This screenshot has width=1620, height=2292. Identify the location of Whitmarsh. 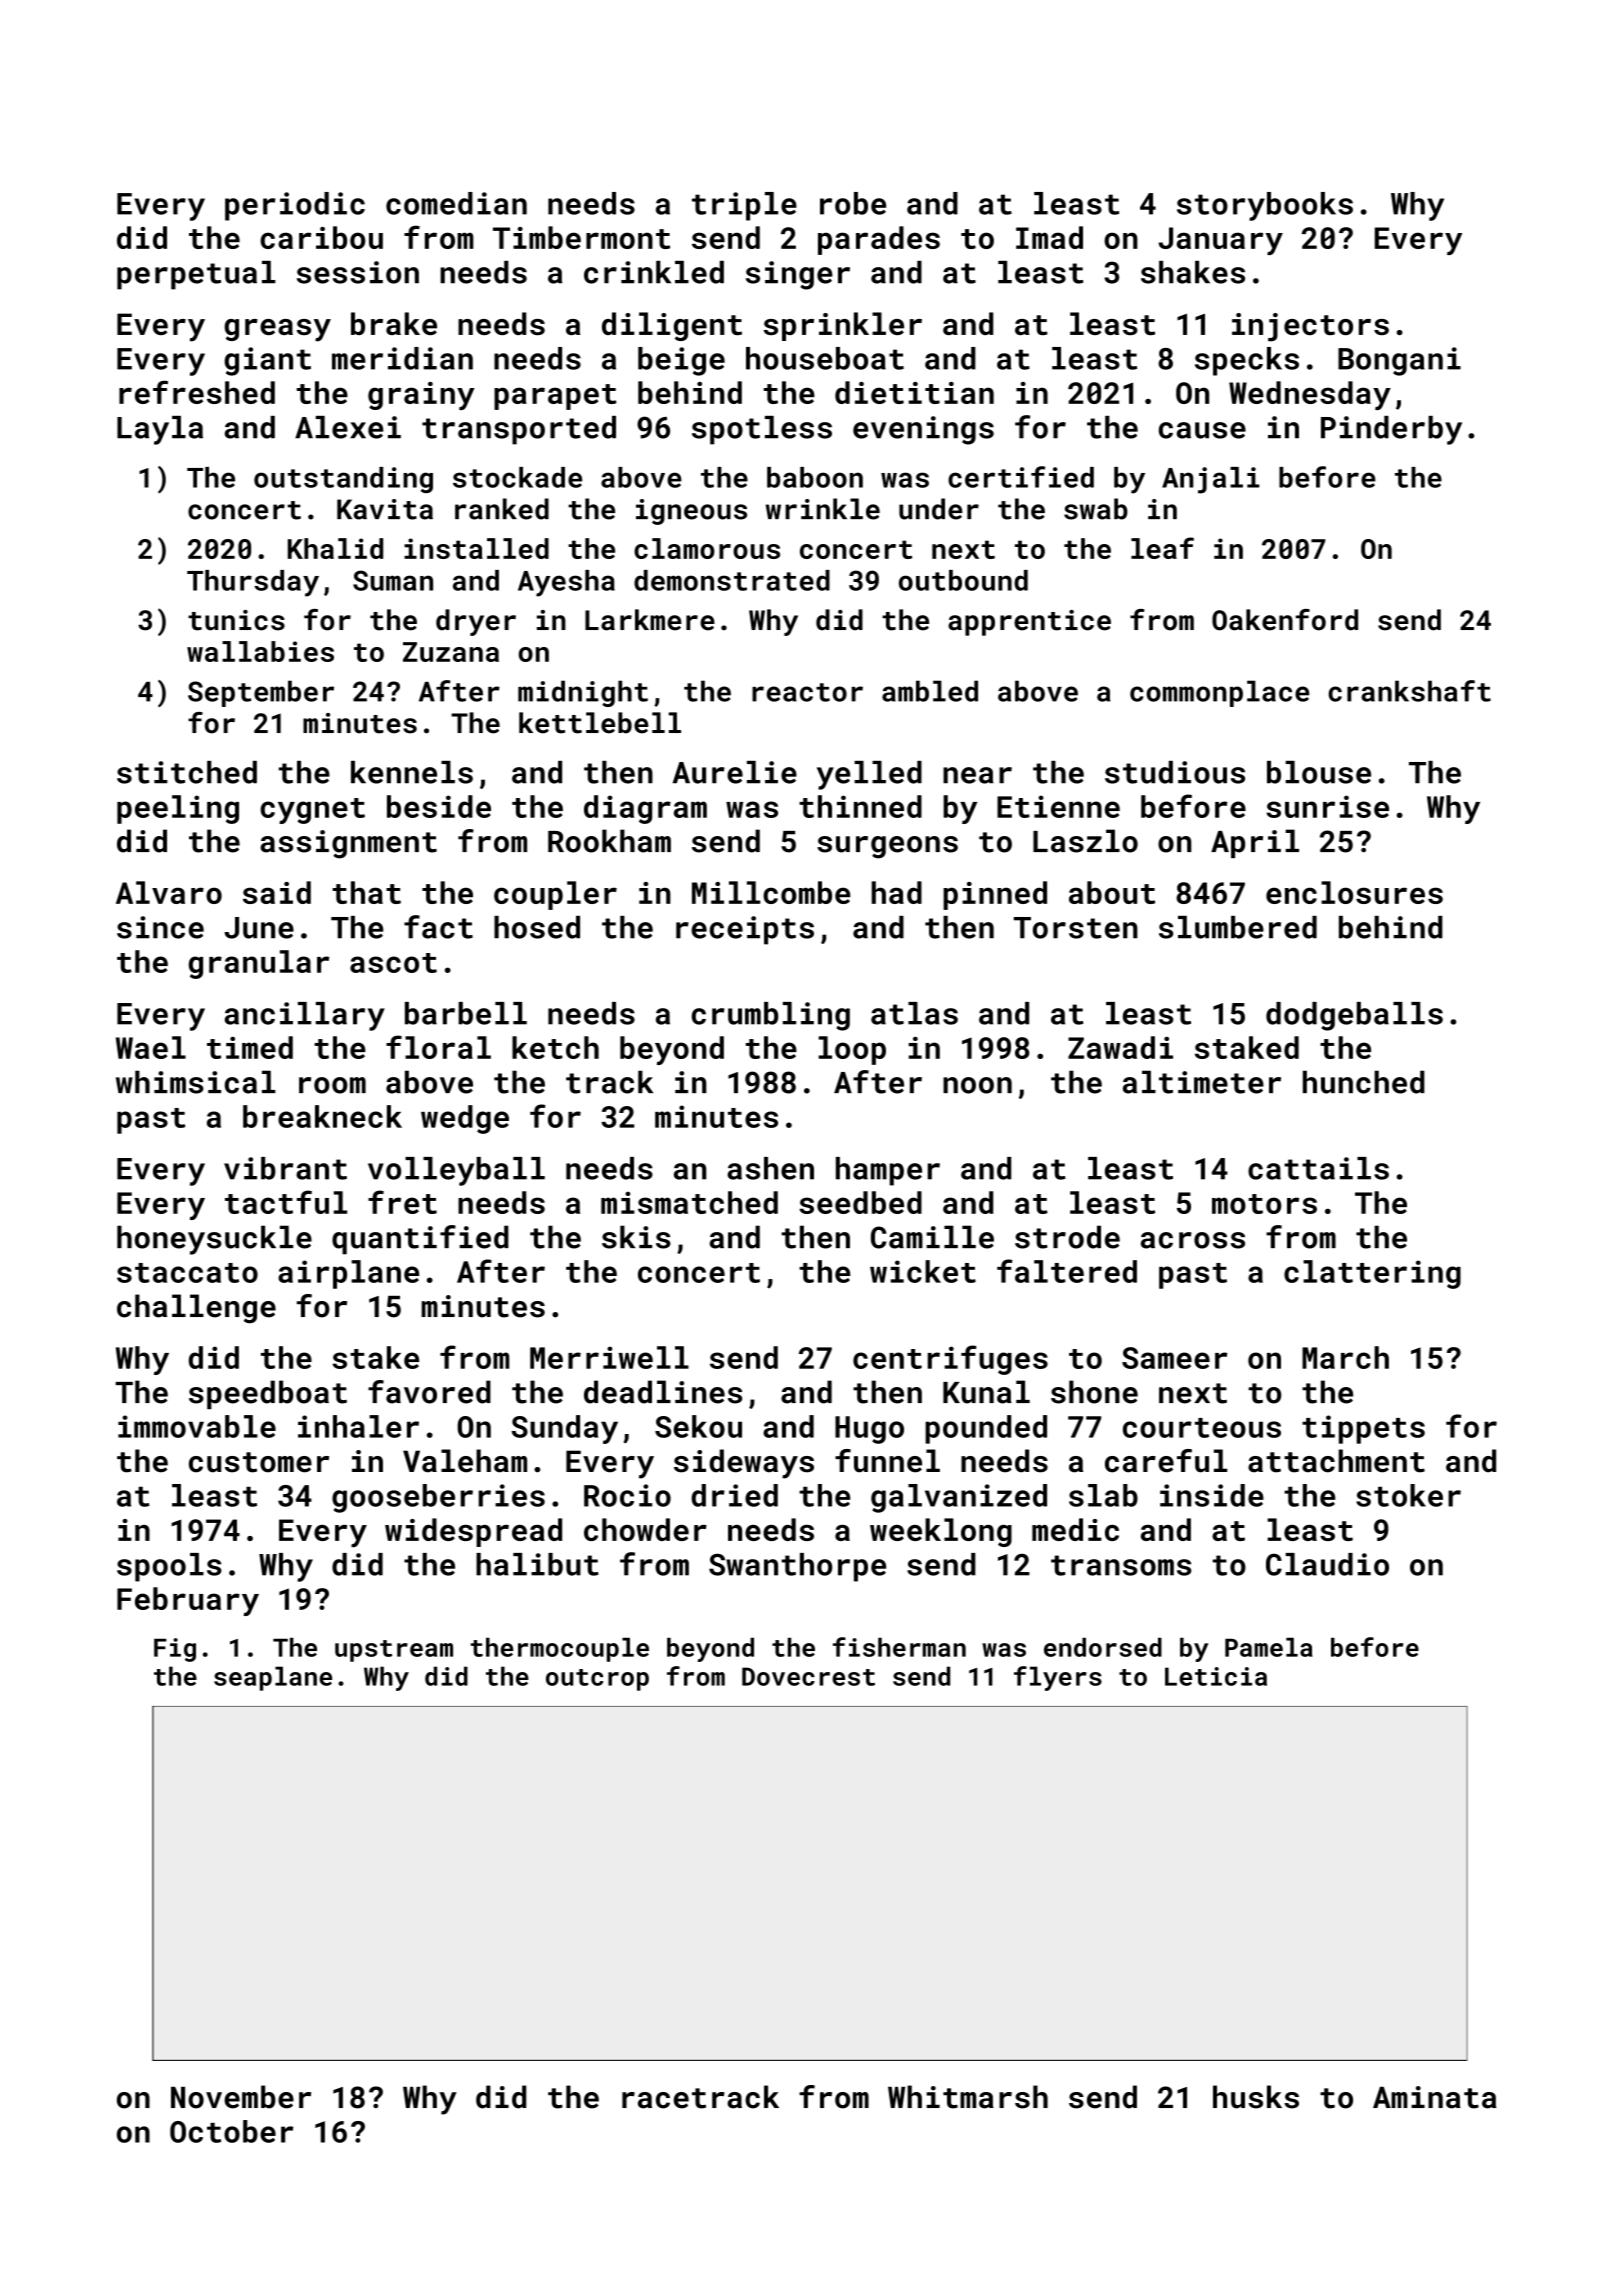
(968, 2097).
